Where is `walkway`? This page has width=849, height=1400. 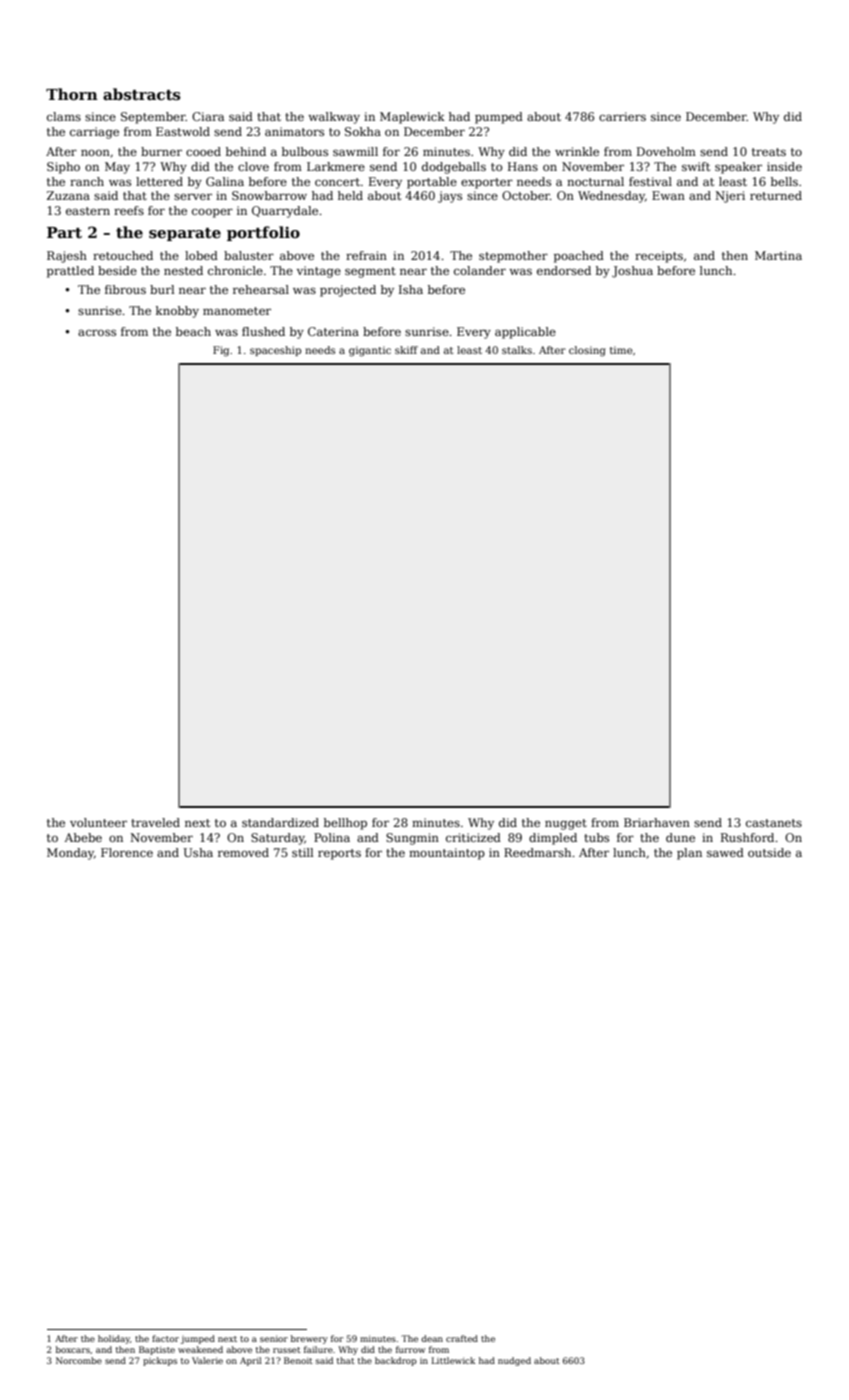 walkway is located at coordinates (334, 118).
